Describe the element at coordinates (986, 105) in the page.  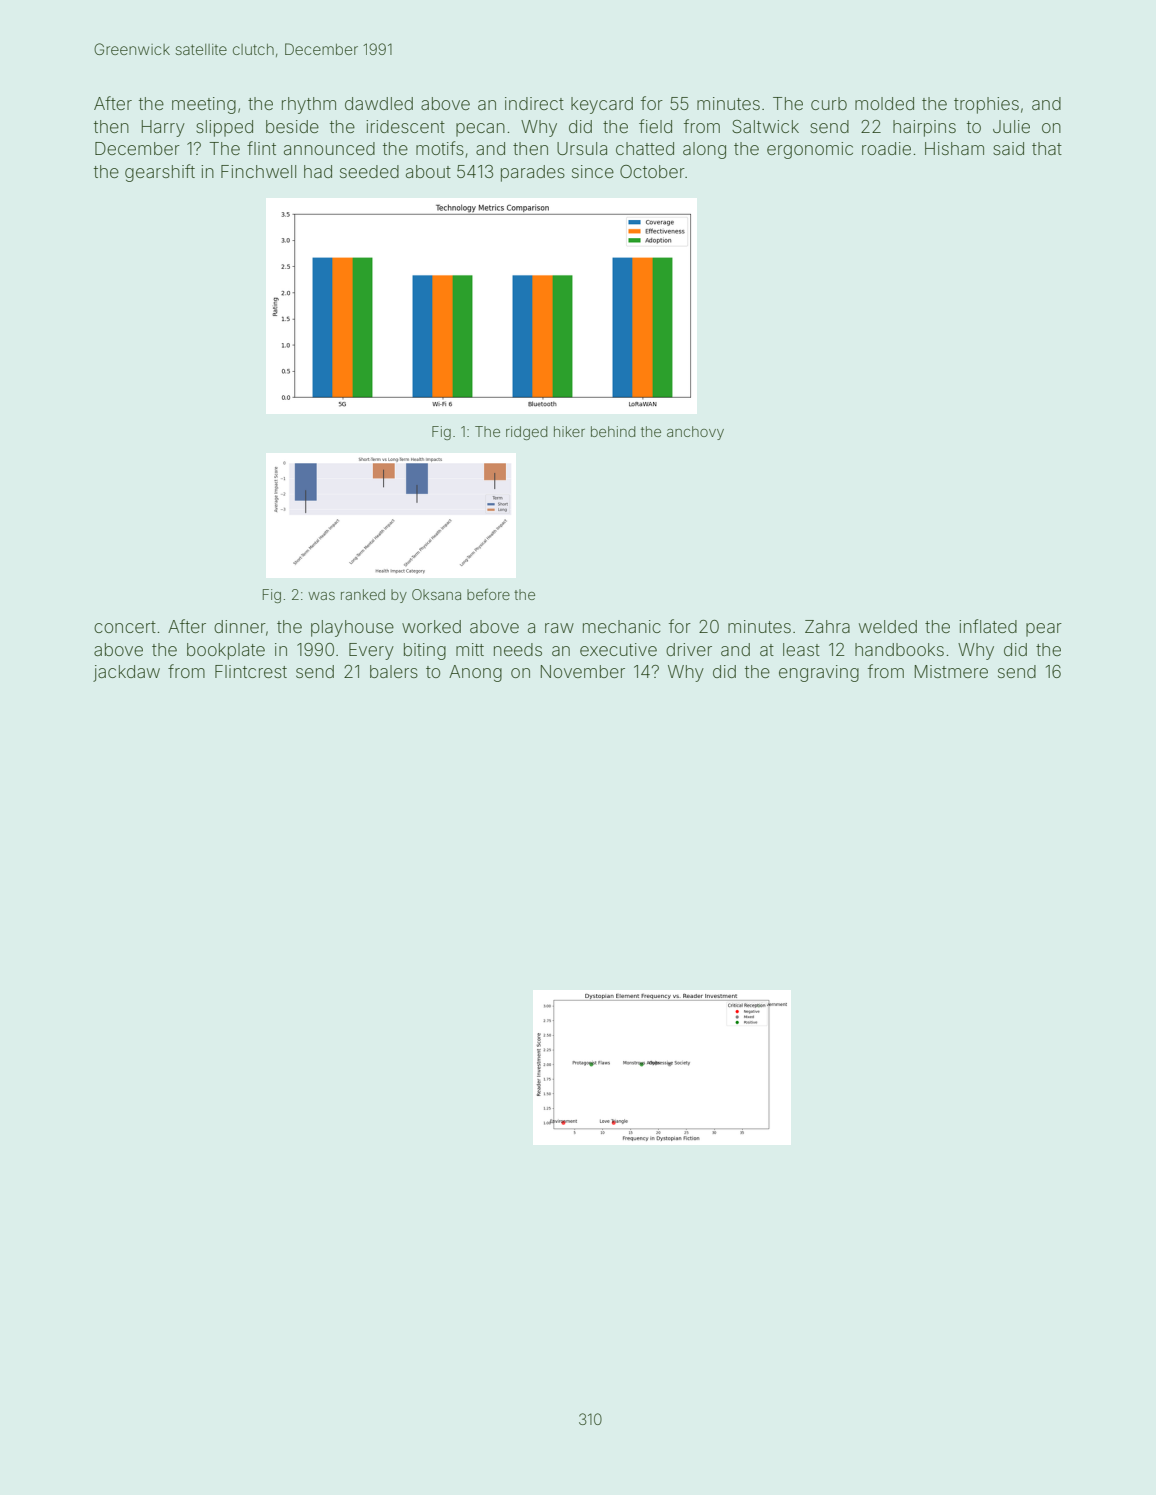
I see `trophies` at that location.
